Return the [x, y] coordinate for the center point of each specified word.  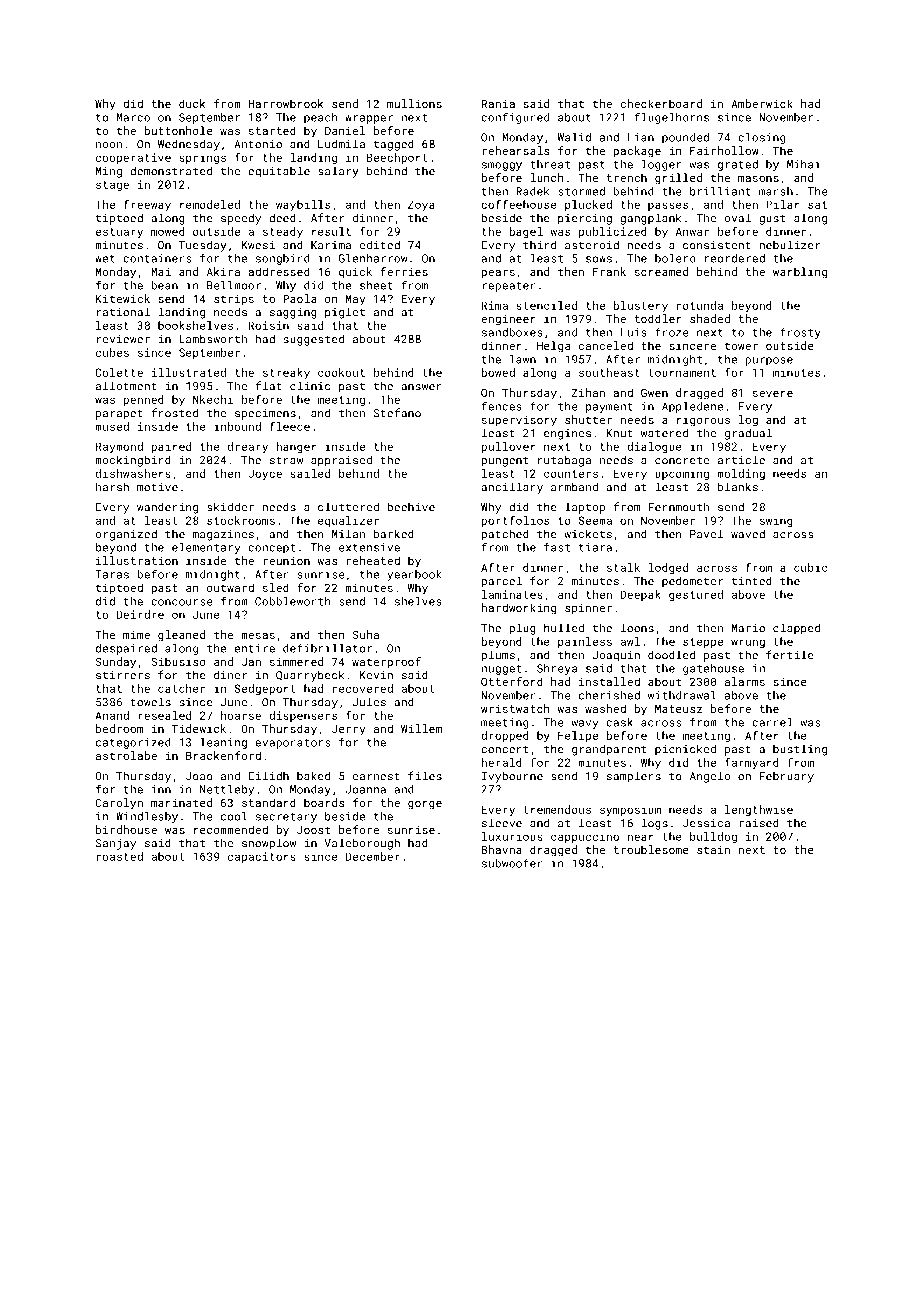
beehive [411, 507]
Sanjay [116, 844]
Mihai [804, 164]
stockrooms [241, 520]
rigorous [703, 421]
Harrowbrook [286, 103]
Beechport [397, 158]
